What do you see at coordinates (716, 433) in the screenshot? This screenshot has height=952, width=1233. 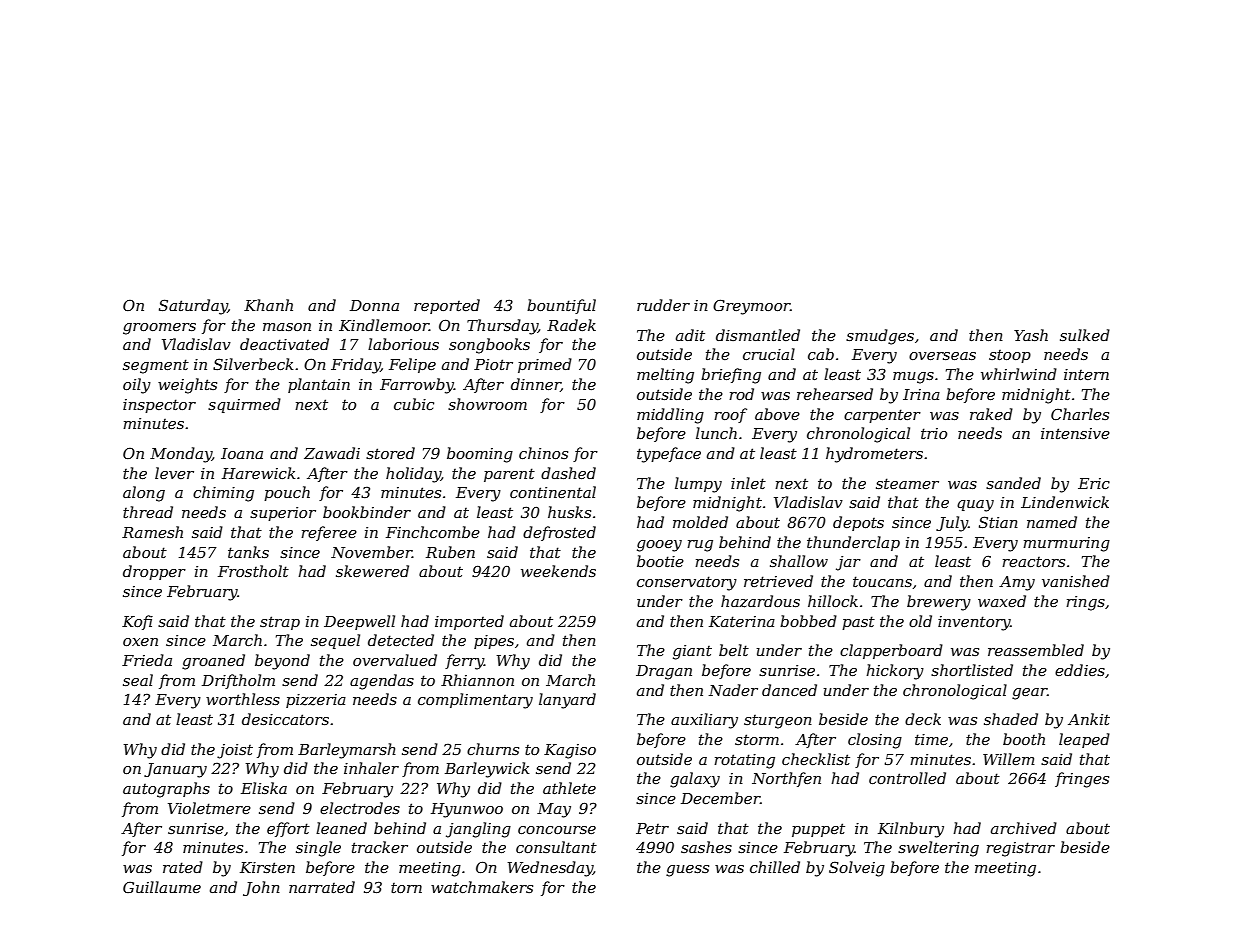 I see `lunch` at bounding box center [716, 433].
